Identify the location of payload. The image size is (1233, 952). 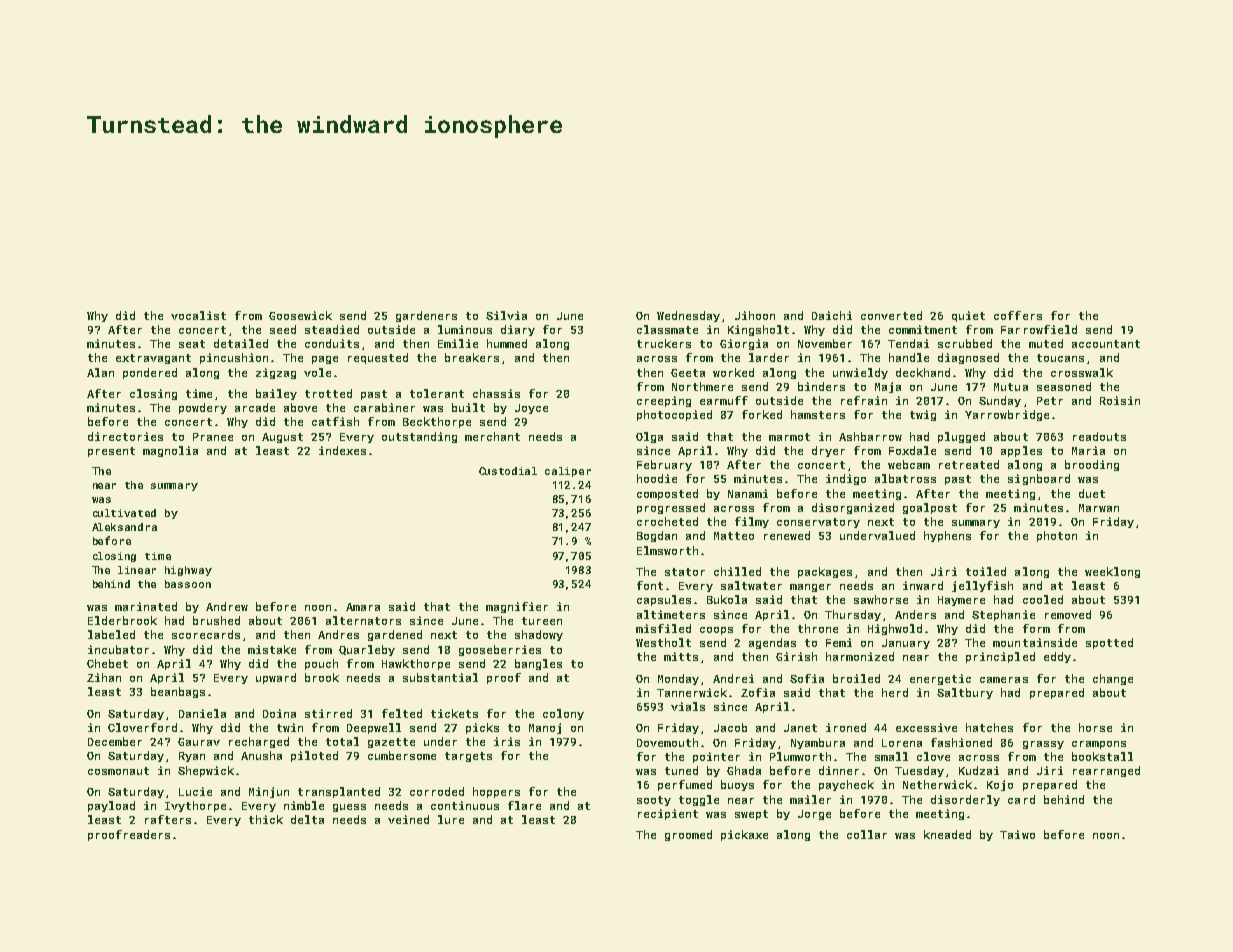
(111, 806).
